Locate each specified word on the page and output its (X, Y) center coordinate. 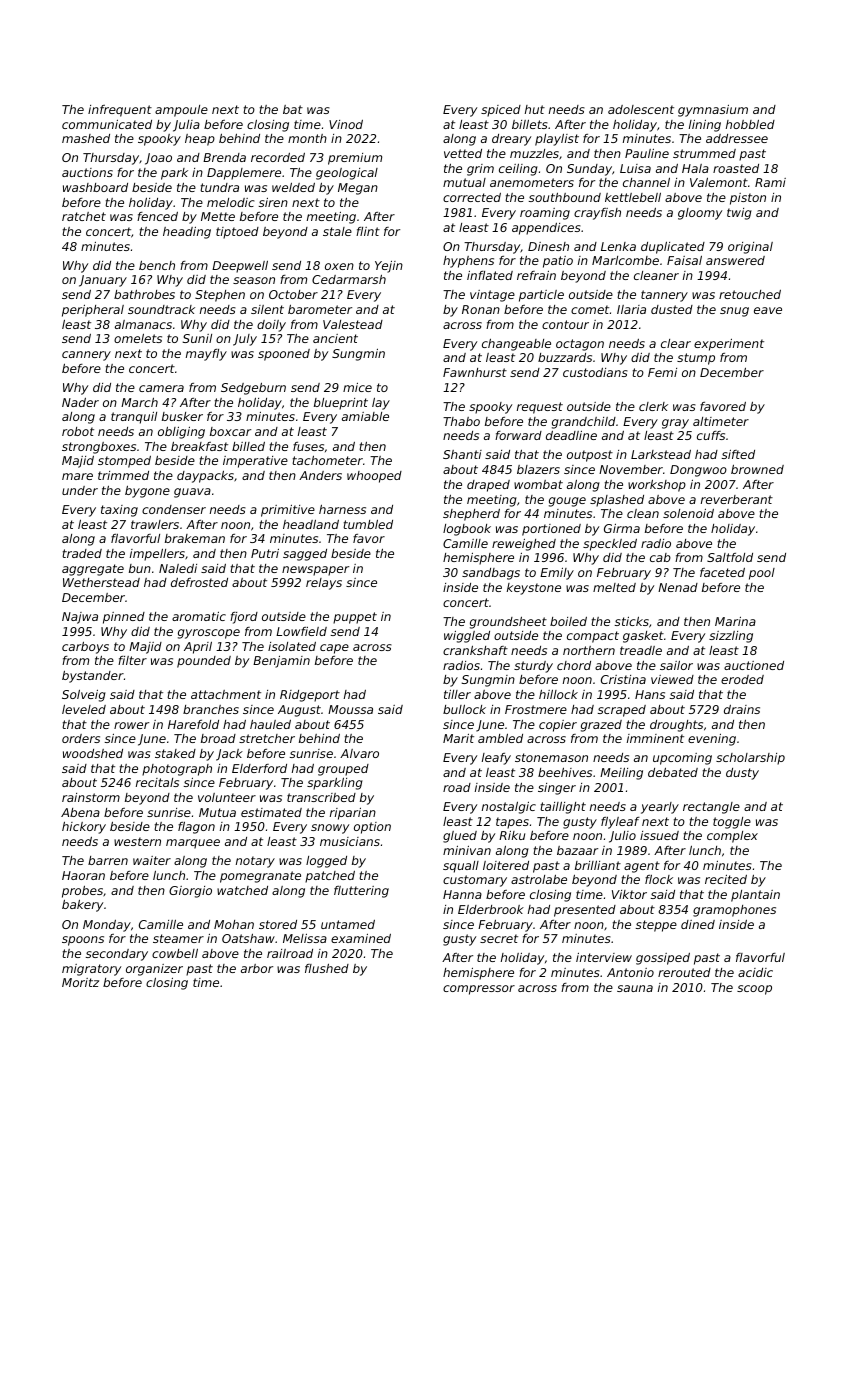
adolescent (641, 109)
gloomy (700, 214)
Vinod (346, 124)
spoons (83, 941)
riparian (353, 814)
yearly (660, 808)
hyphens (468, 262)
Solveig (84, 696)
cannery (86, 356)
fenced (157, 216)
